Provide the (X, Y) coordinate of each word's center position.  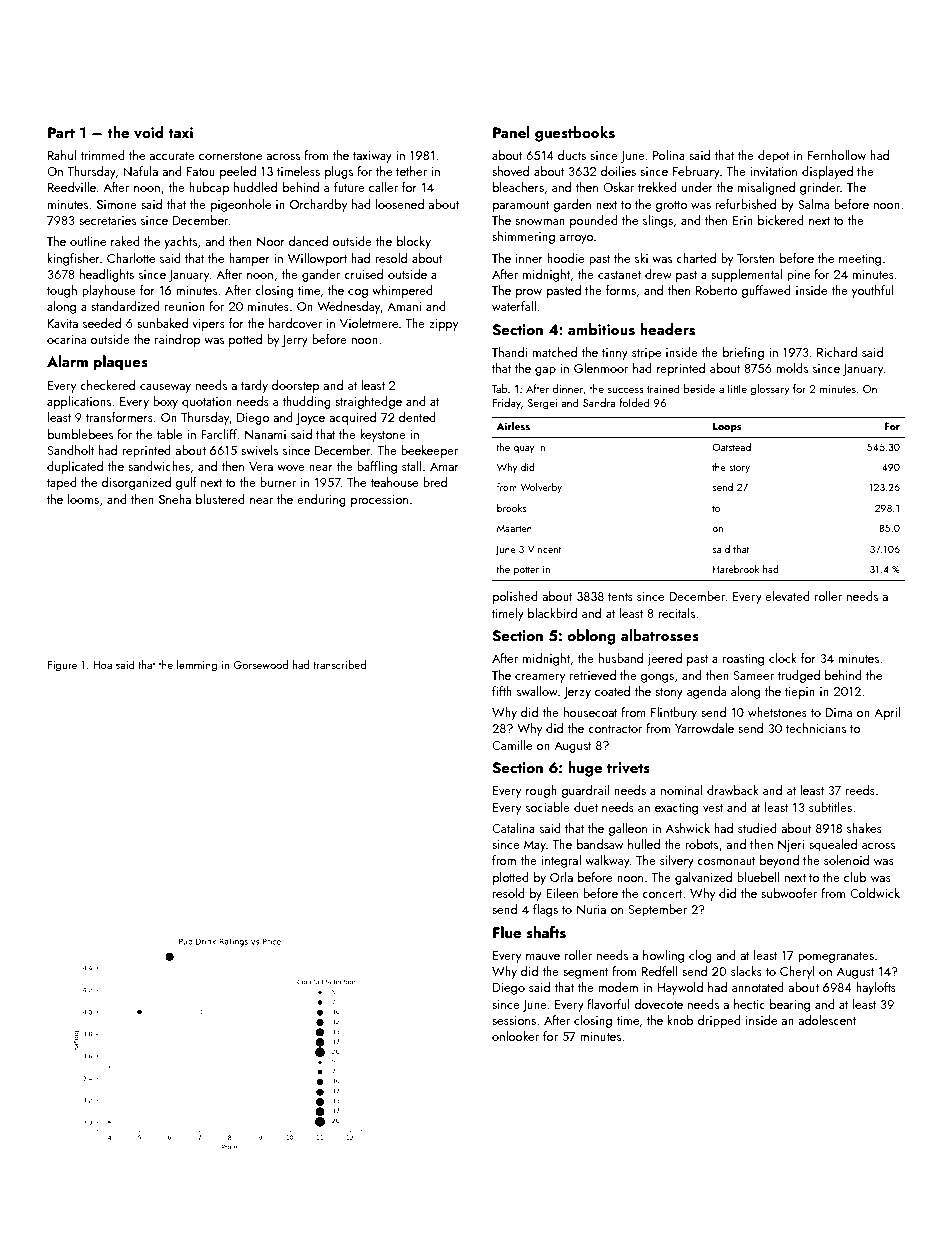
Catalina (513, 828)
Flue (507, 932)
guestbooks (575, 134)
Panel (511, 132)
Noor (271, 241)
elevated (787, 596)
